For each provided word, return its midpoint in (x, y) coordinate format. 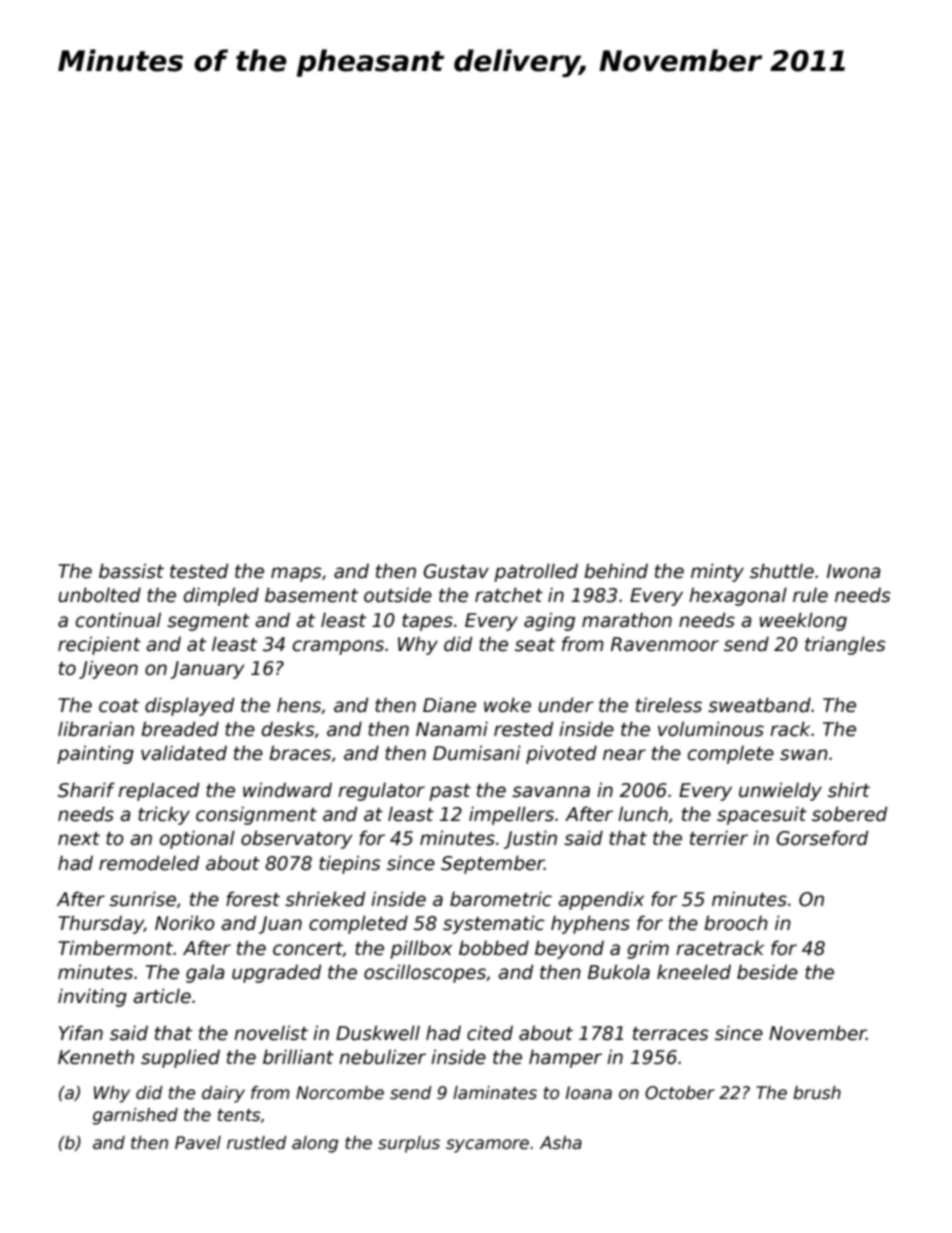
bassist (131, 571)
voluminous (711, 729)
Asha (561, 1143)
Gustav (456, 571)
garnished (135, 1116)
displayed (189, 706)
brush (817, 1093)
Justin (530, 839)
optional (197, 839)
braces (300, 753)
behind (616, 571)
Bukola (619, 972)
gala (205, 973)
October (680, 1093)
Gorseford (822, 838)
